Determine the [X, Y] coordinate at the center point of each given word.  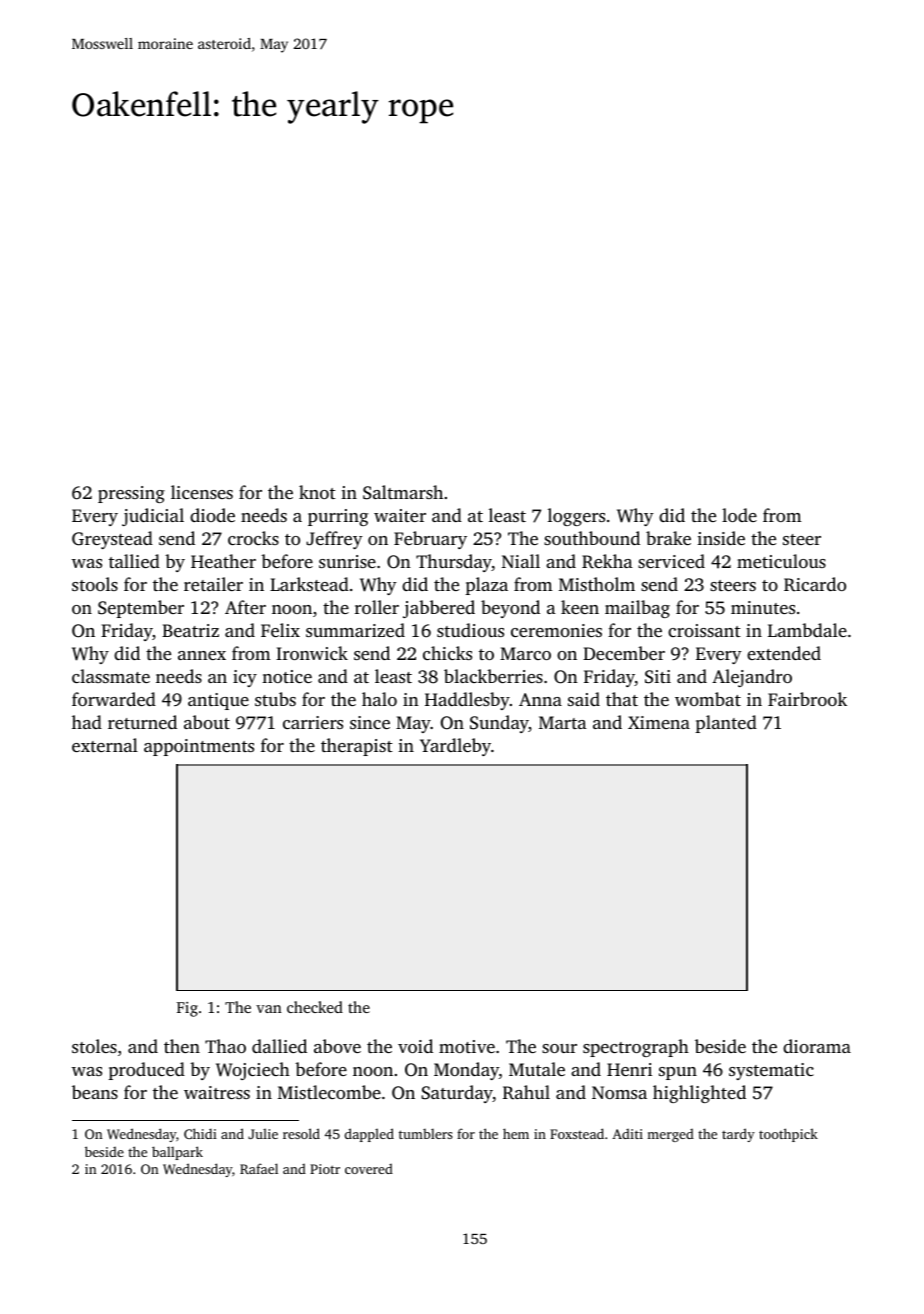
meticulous [781, 561]
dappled [369, 1135]
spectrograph [636, 1048]
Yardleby [455, 747]
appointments [199, 747]
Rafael [259, 1168]
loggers [576, 517]
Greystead [112, 540]
